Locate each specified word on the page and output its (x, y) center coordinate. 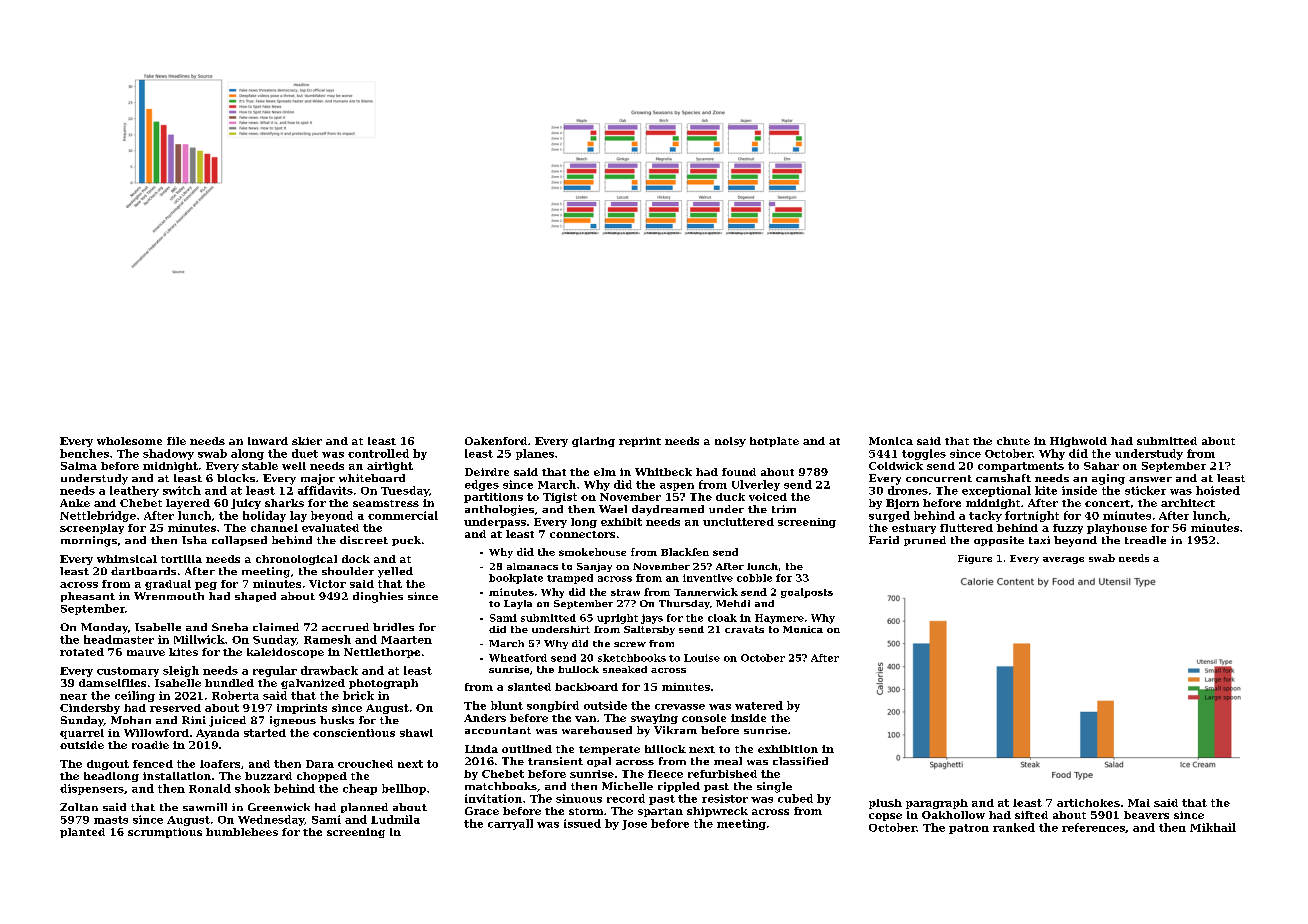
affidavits (325, 490)
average (1063, 560)
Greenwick (279, 807)
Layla (518, 604)
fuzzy (1068, 529)
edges (482, 485)
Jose (634, 825)
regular (275, 671)
